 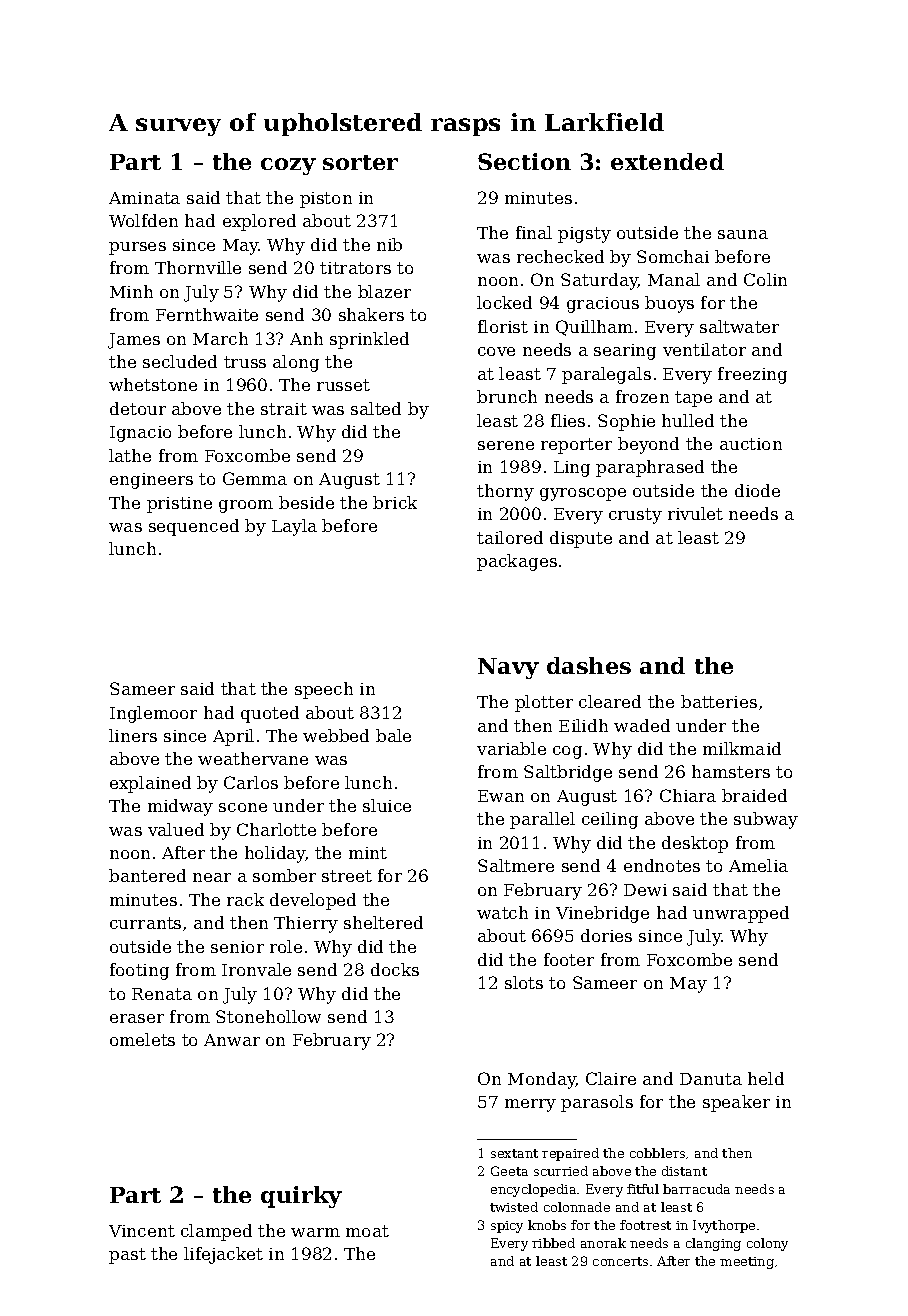 I want to click on sequenced, so click(x=194, y=527).
